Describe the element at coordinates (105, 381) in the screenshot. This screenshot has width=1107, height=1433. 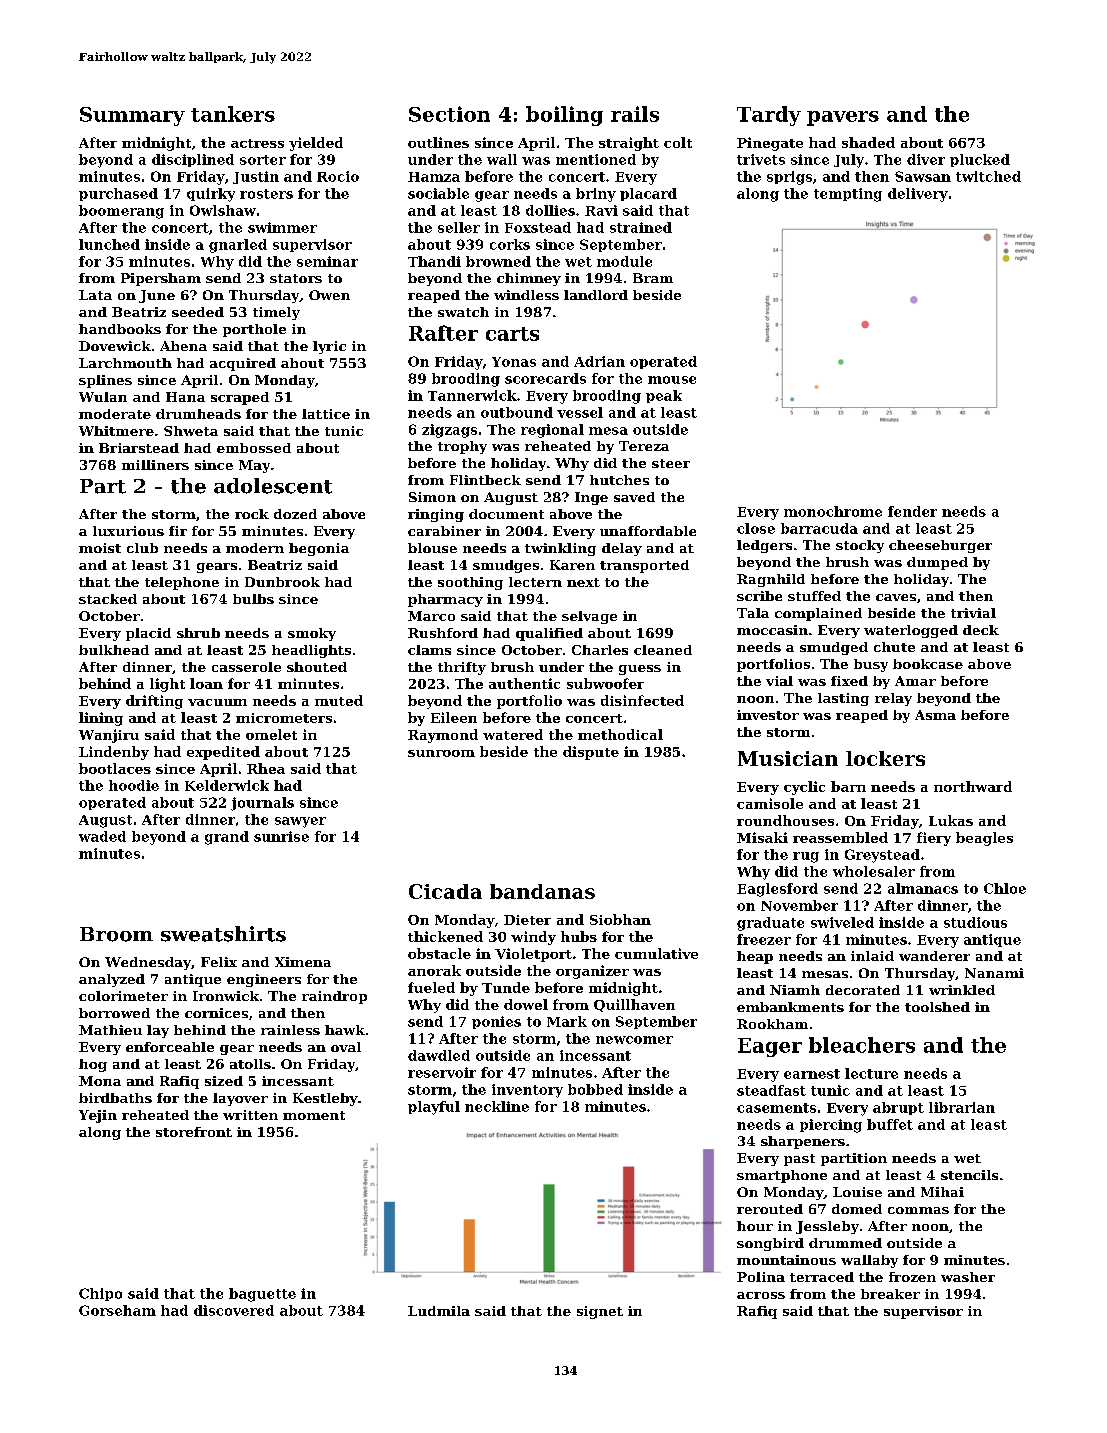
I see `splines` at that location.
